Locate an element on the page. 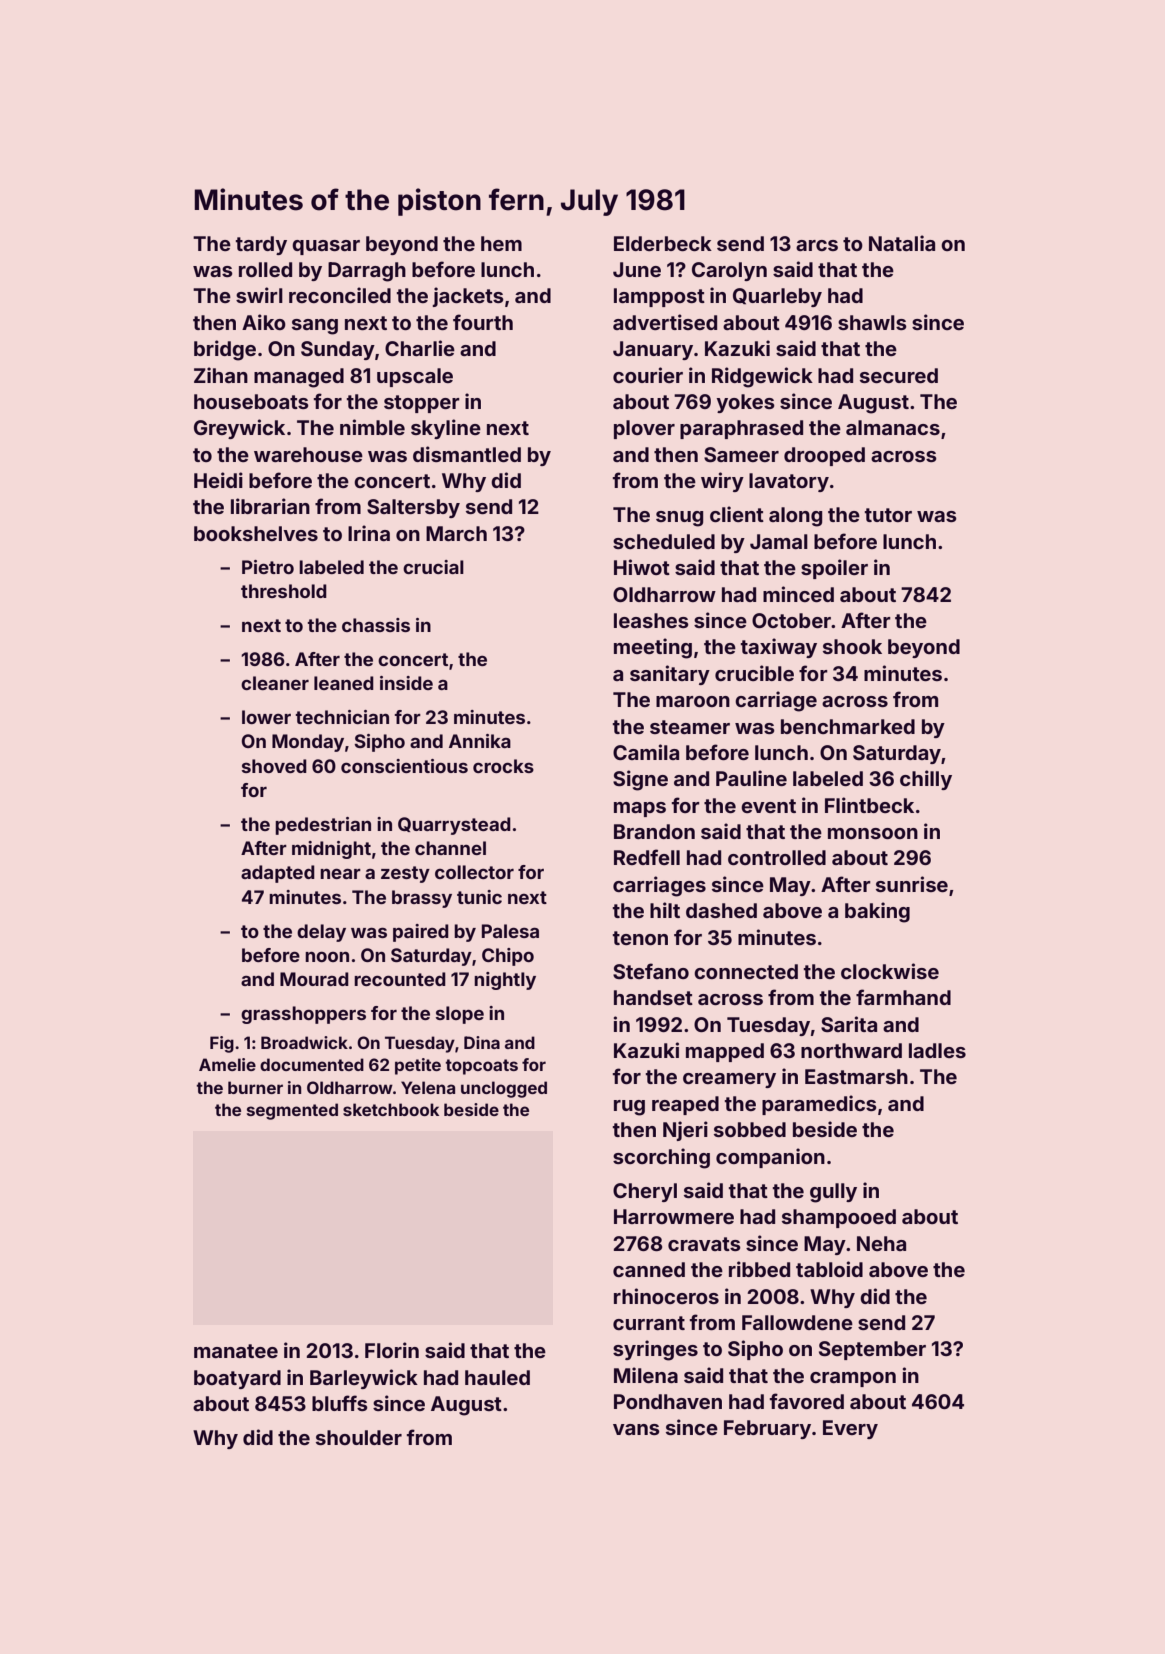  advertised is located at coordinates (665, 322).
